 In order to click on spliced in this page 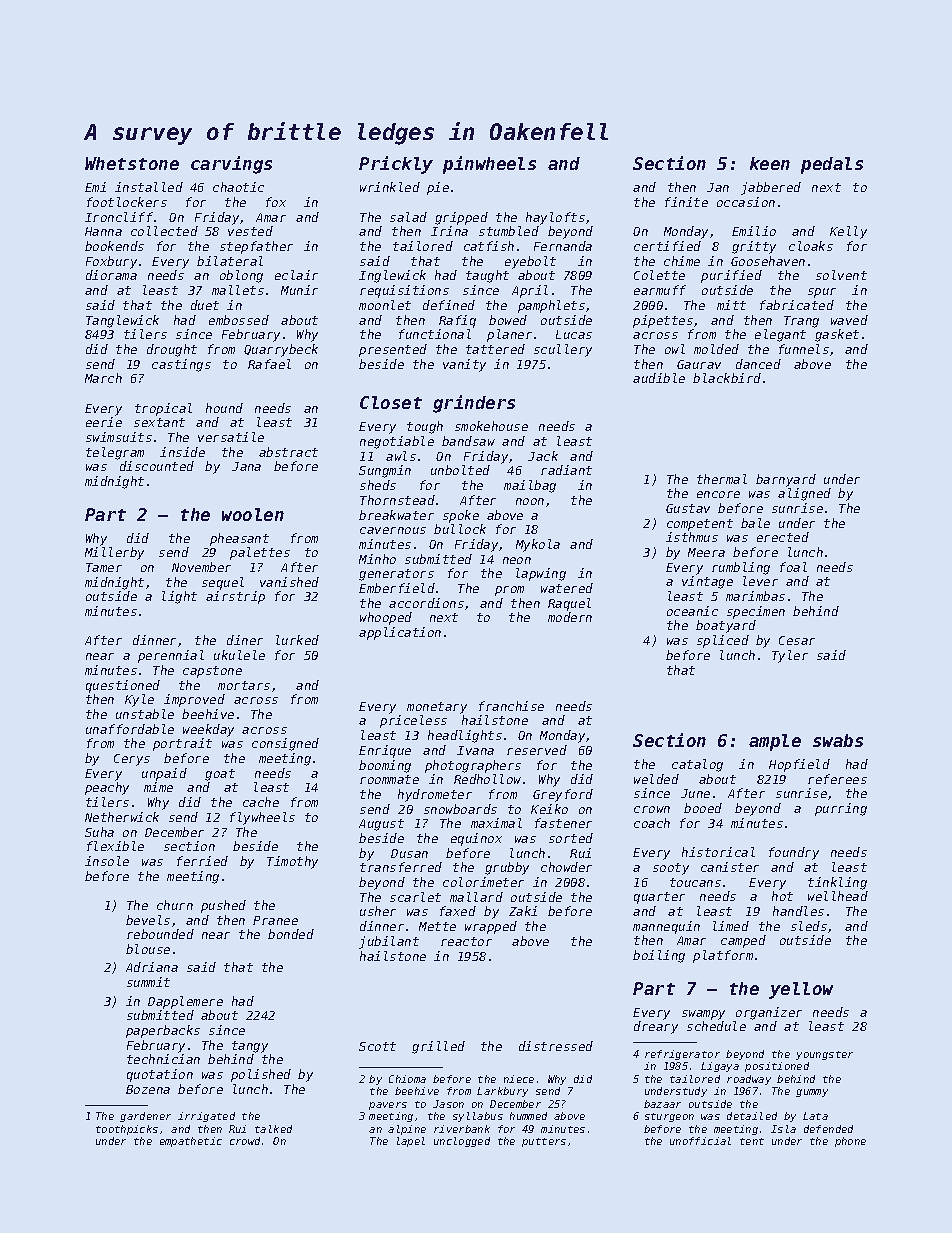, I will do `click(723, 641)`.
